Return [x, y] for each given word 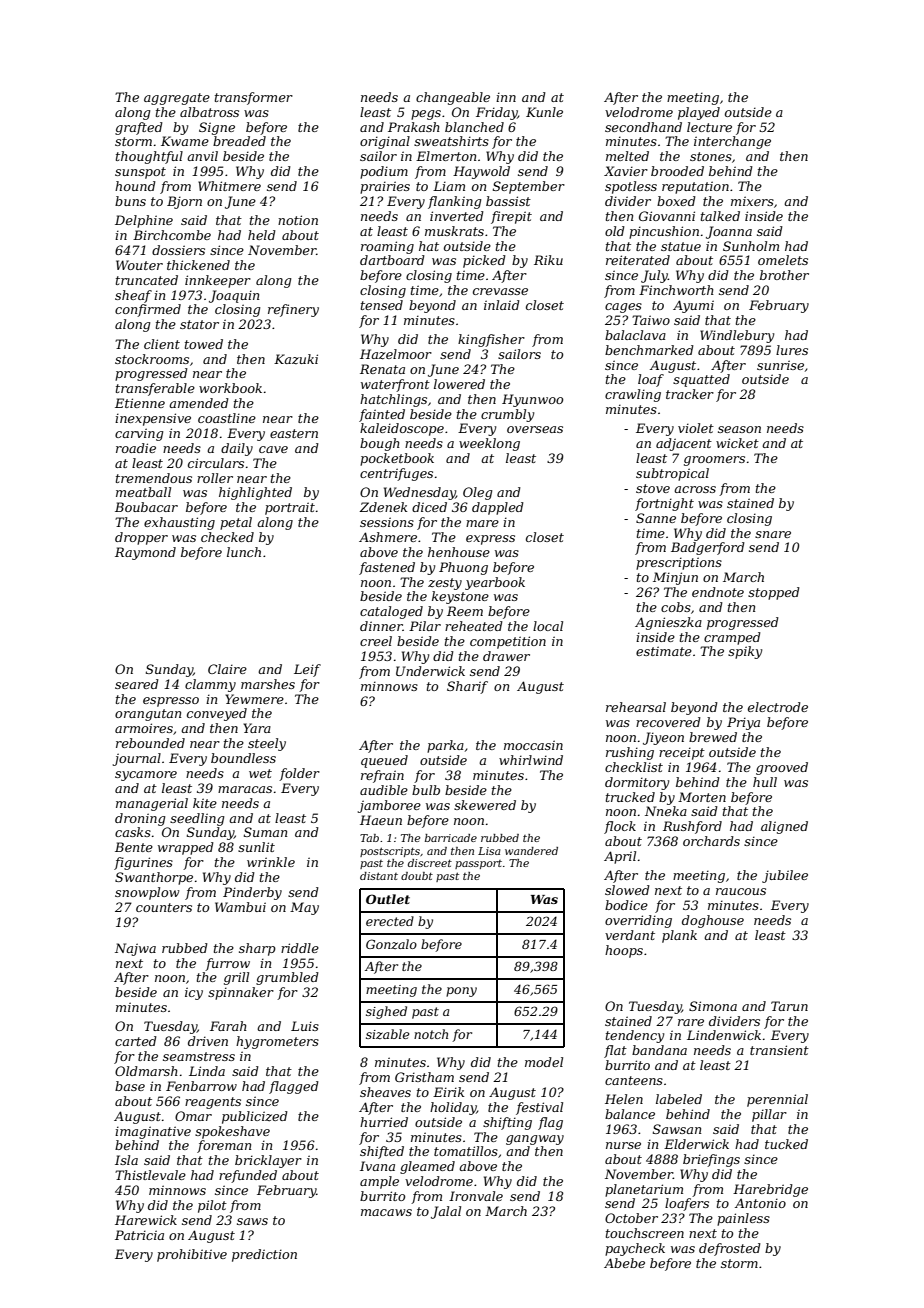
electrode [778, 707]
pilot [212, 1206]
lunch [244, 552]
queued [384, 761]
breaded [239, 141]
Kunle [544, 112]
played [699, 113]
